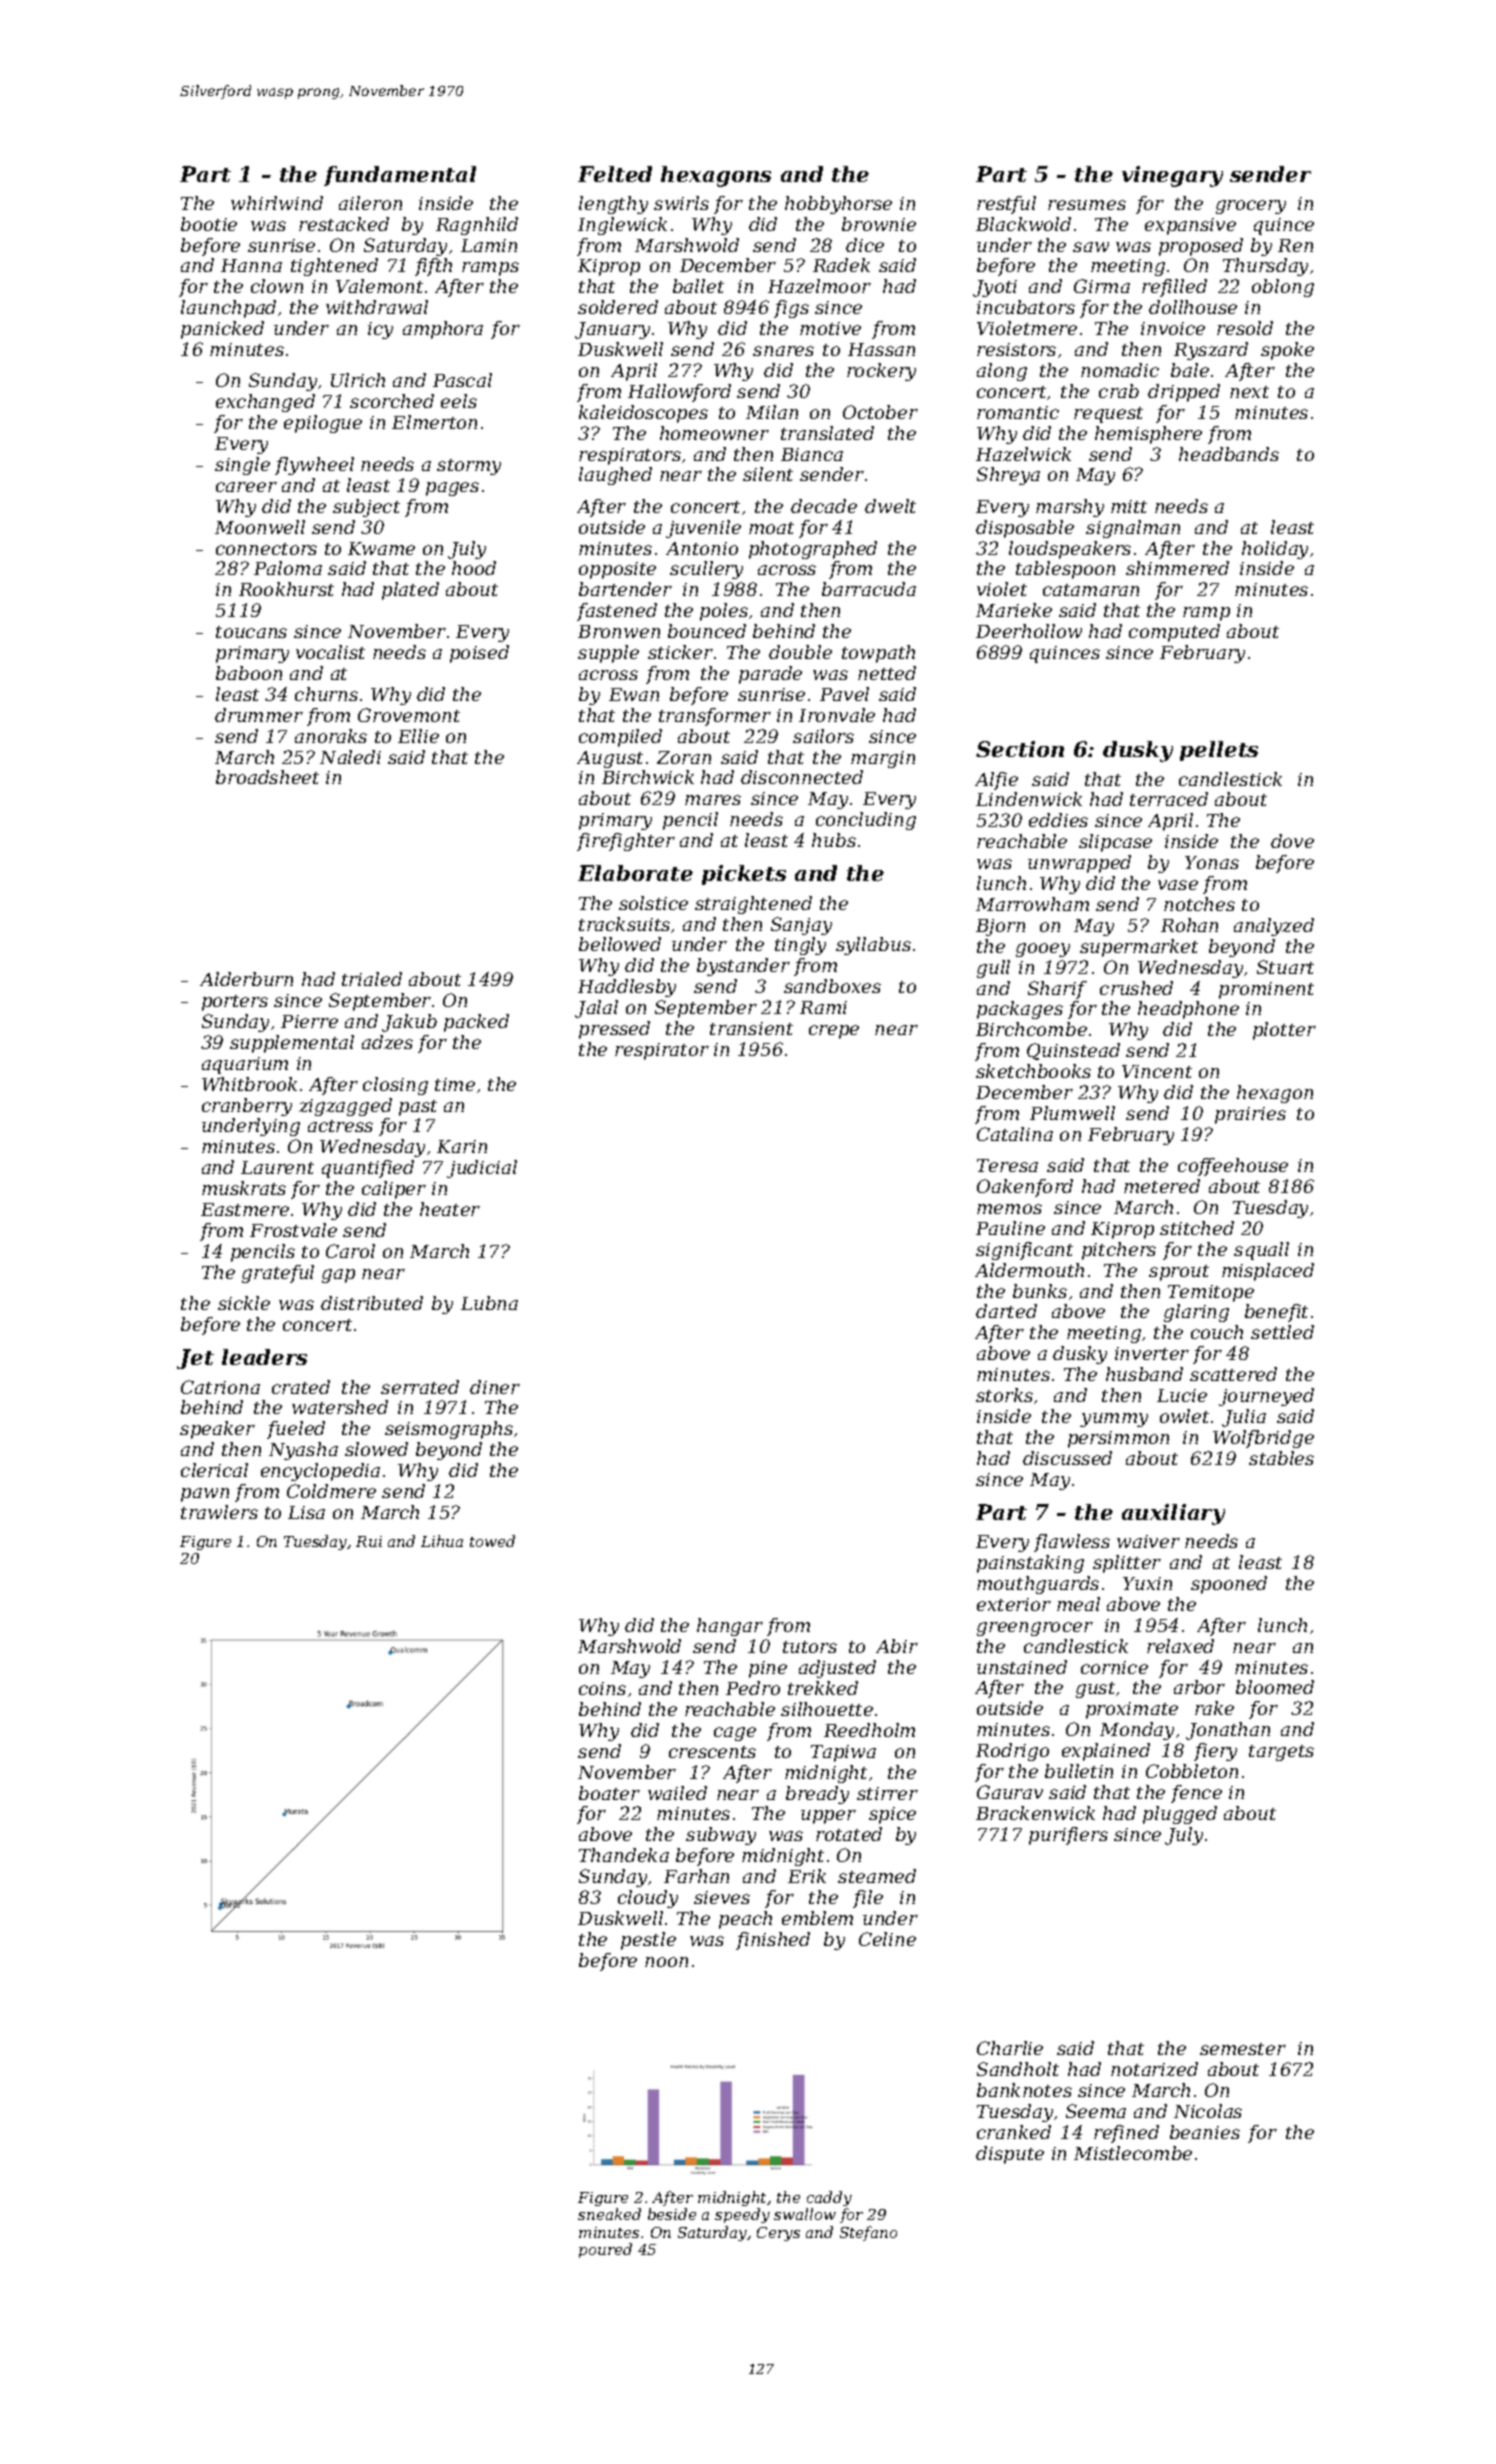  I want to click on hangar, so click(730, 1627).
